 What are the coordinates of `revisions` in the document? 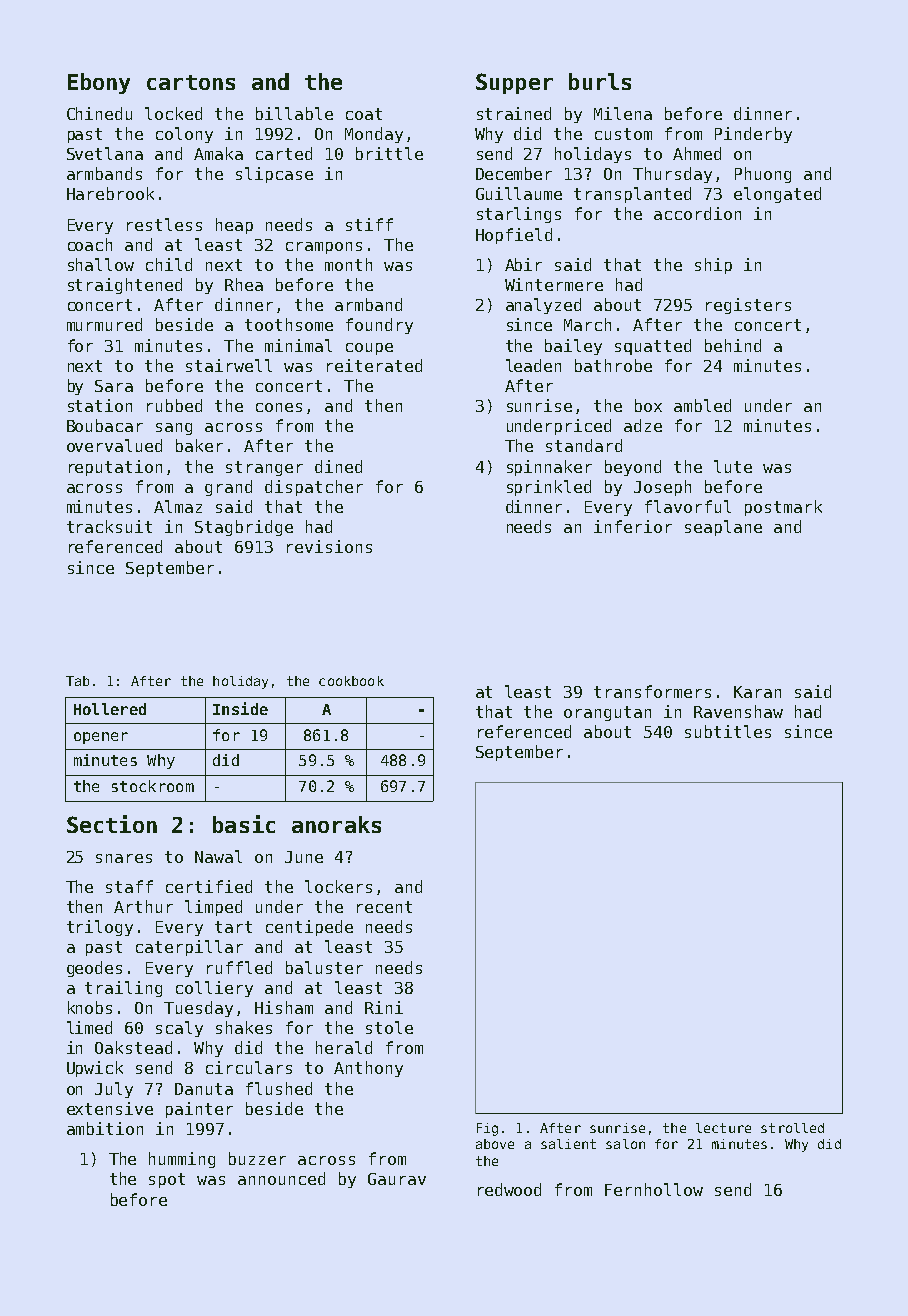 It's located at (329, 546).
